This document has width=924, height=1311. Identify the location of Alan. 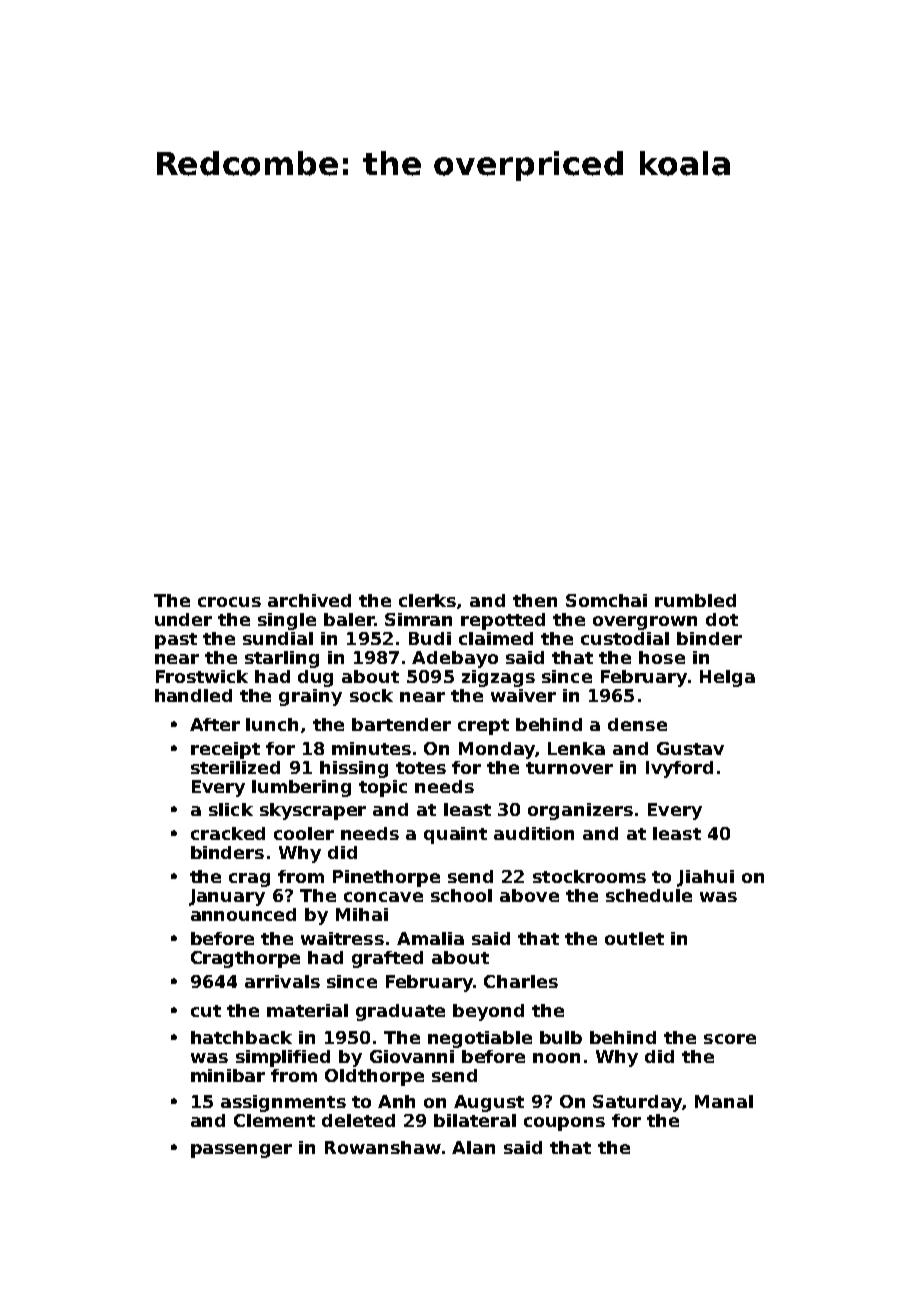
(473, 1147).
